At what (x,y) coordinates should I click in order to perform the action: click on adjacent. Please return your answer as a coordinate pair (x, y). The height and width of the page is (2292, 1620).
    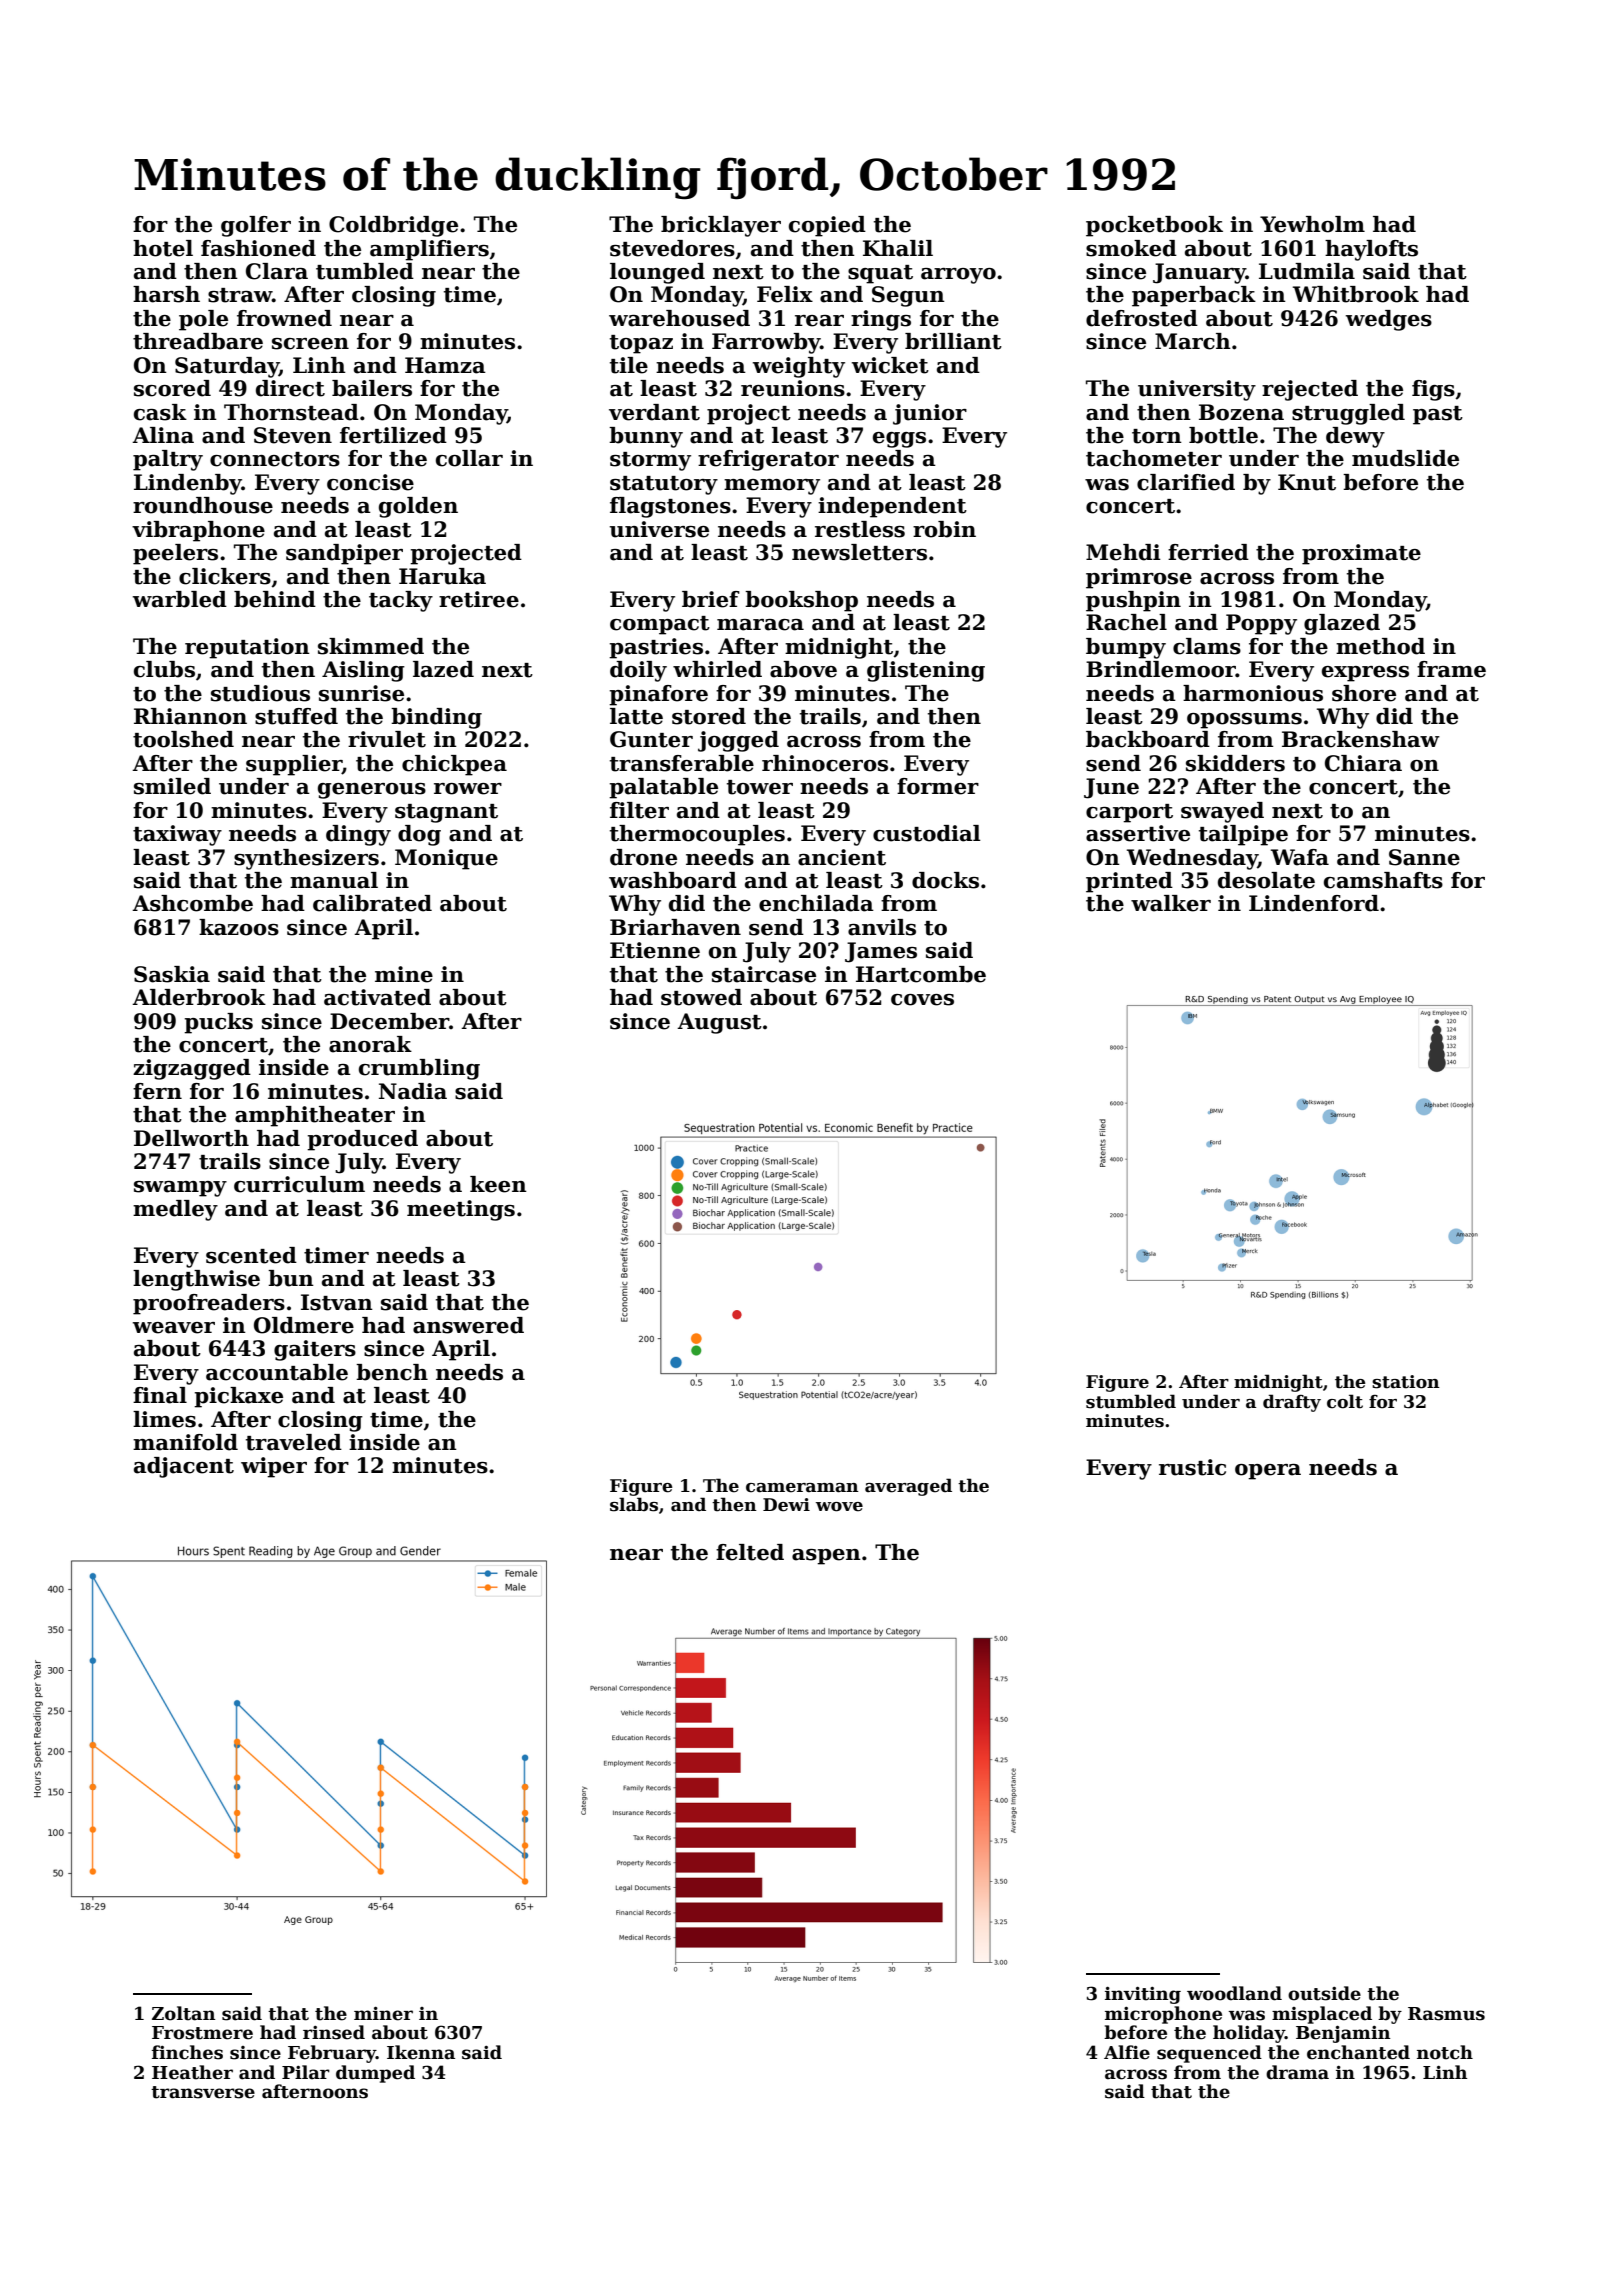
    Looking at the image, I should click on (184, 1467).
